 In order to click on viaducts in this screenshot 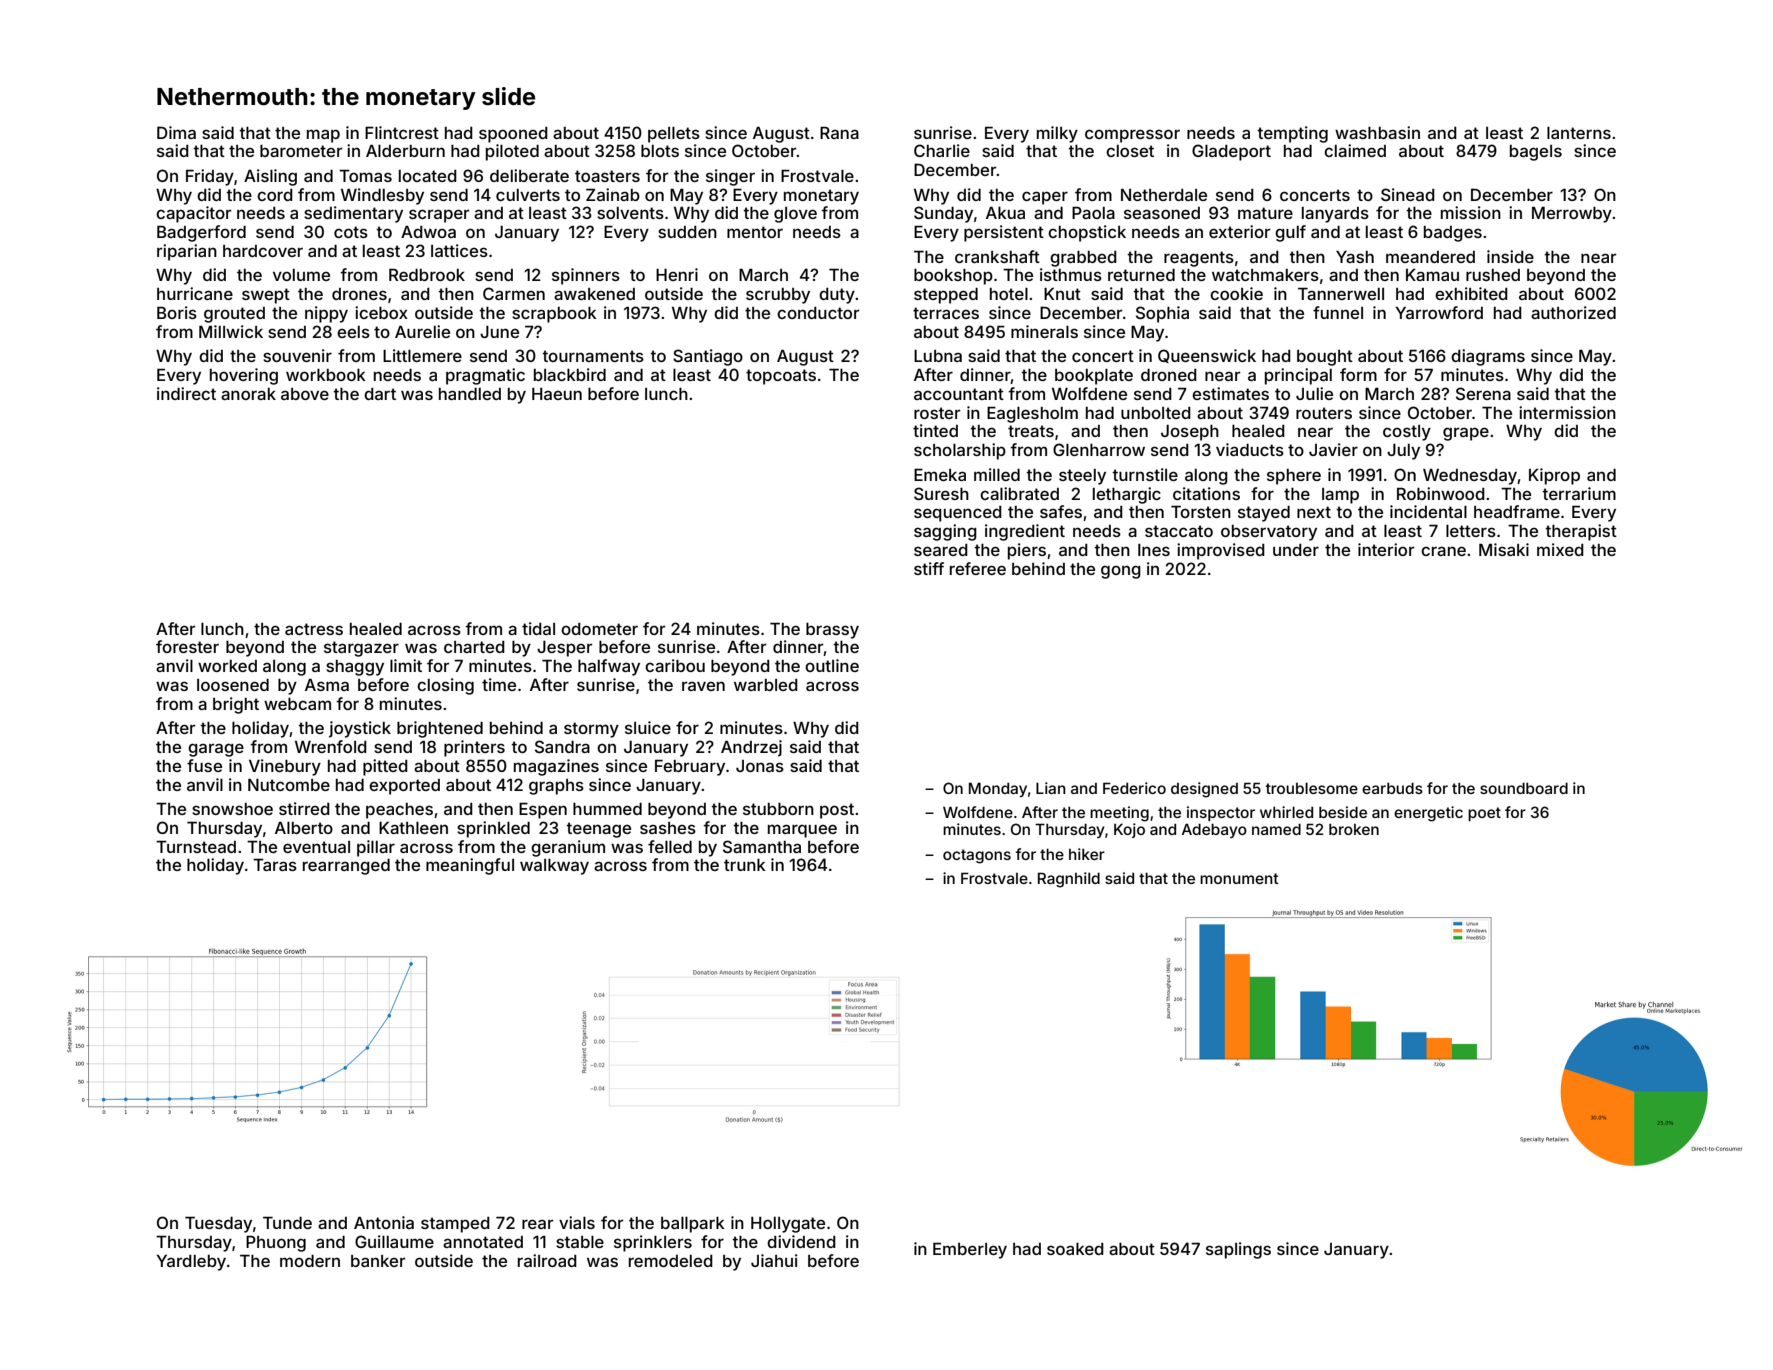, I will do `click(1250, 449)`.
